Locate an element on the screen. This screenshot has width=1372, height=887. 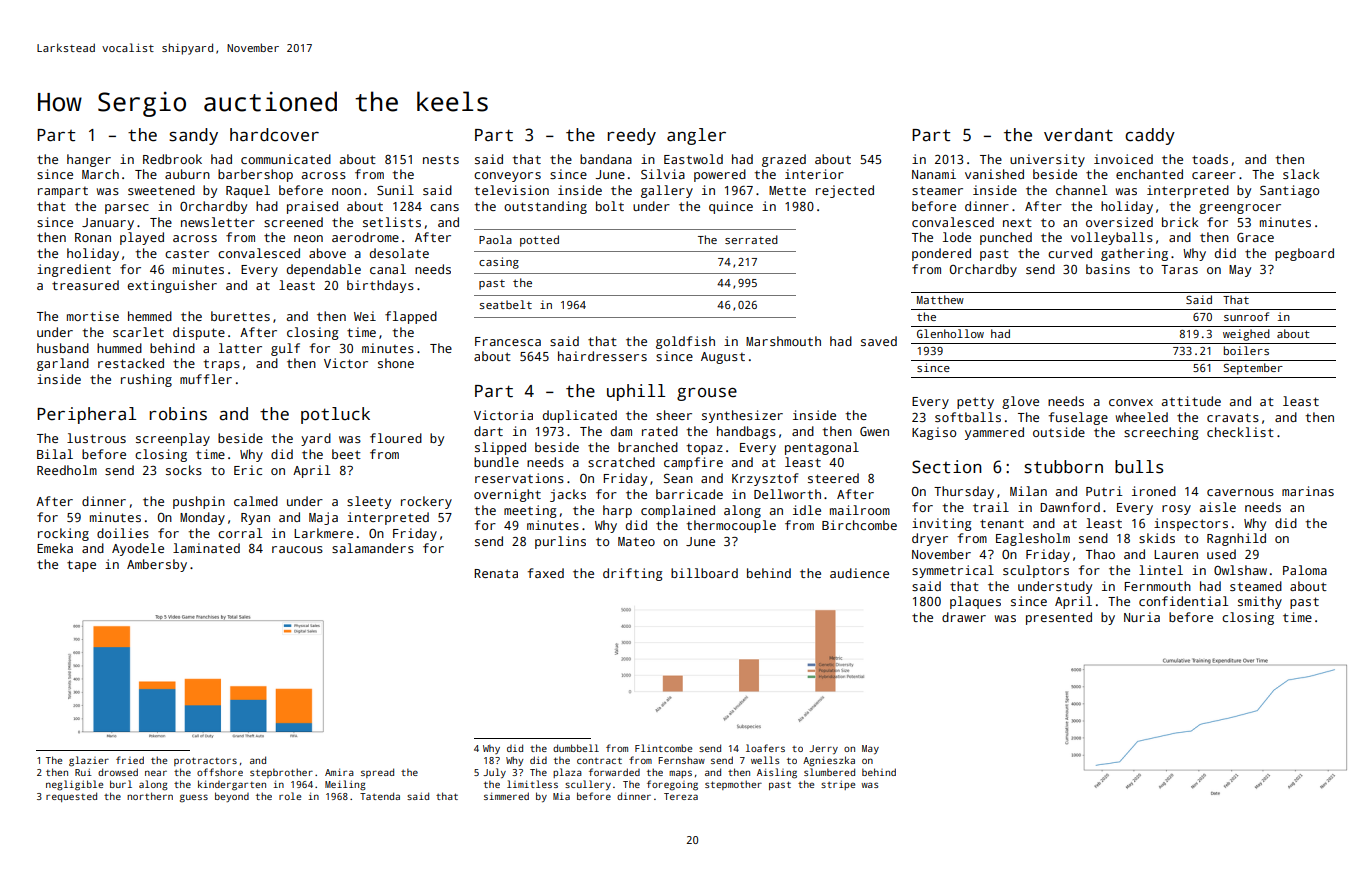
reedy is located at coordinates (631, 136).
